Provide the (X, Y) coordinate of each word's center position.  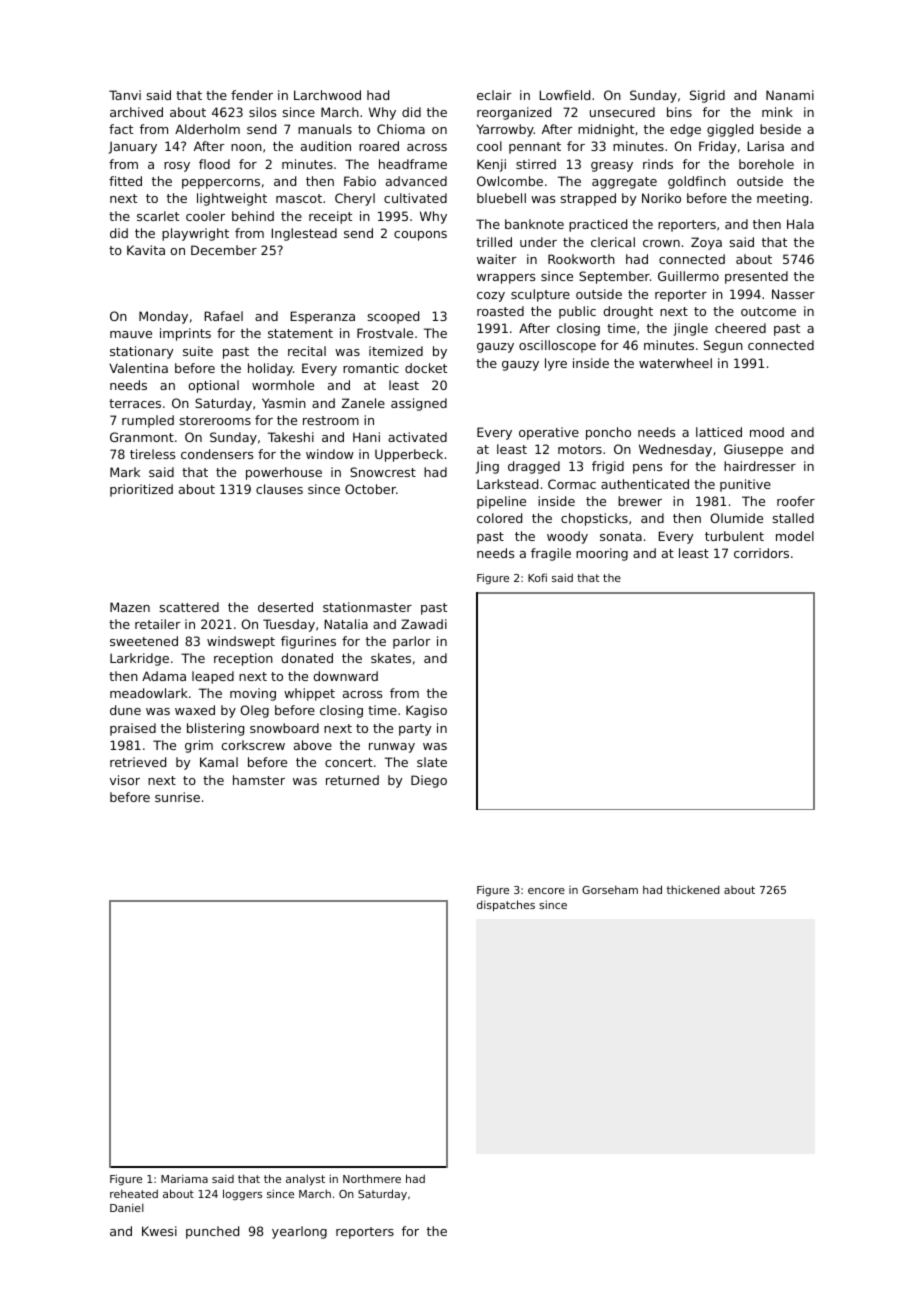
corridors (761, 553)
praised (133, 729)
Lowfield (565, 95)
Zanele (363, 403)
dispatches (506, 906)
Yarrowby (505, 130)
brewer (640, 501)
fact (121, 129)
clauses (279, 489)
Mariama (184, 1178)
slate (432, 762)
